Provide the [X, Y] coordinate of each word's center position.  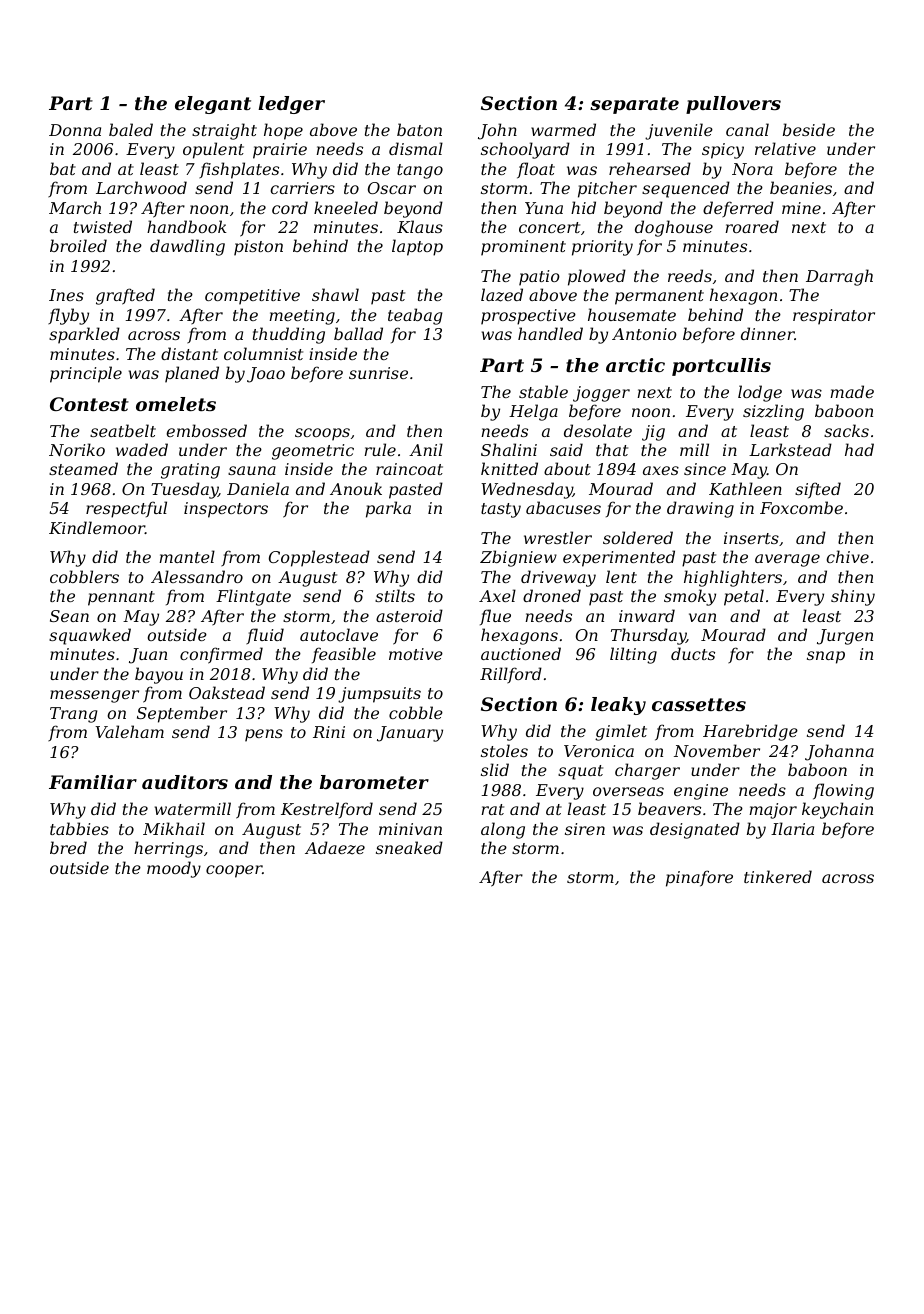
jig [653, 433]
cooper [234, 871]
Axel [497, 595]
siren [585, 829]
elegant [213, 105]
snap [826, 657]
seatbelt [123, 430]
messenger [94, 696]
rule [380, 449]
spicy [723, 151]
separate [634, 105]
